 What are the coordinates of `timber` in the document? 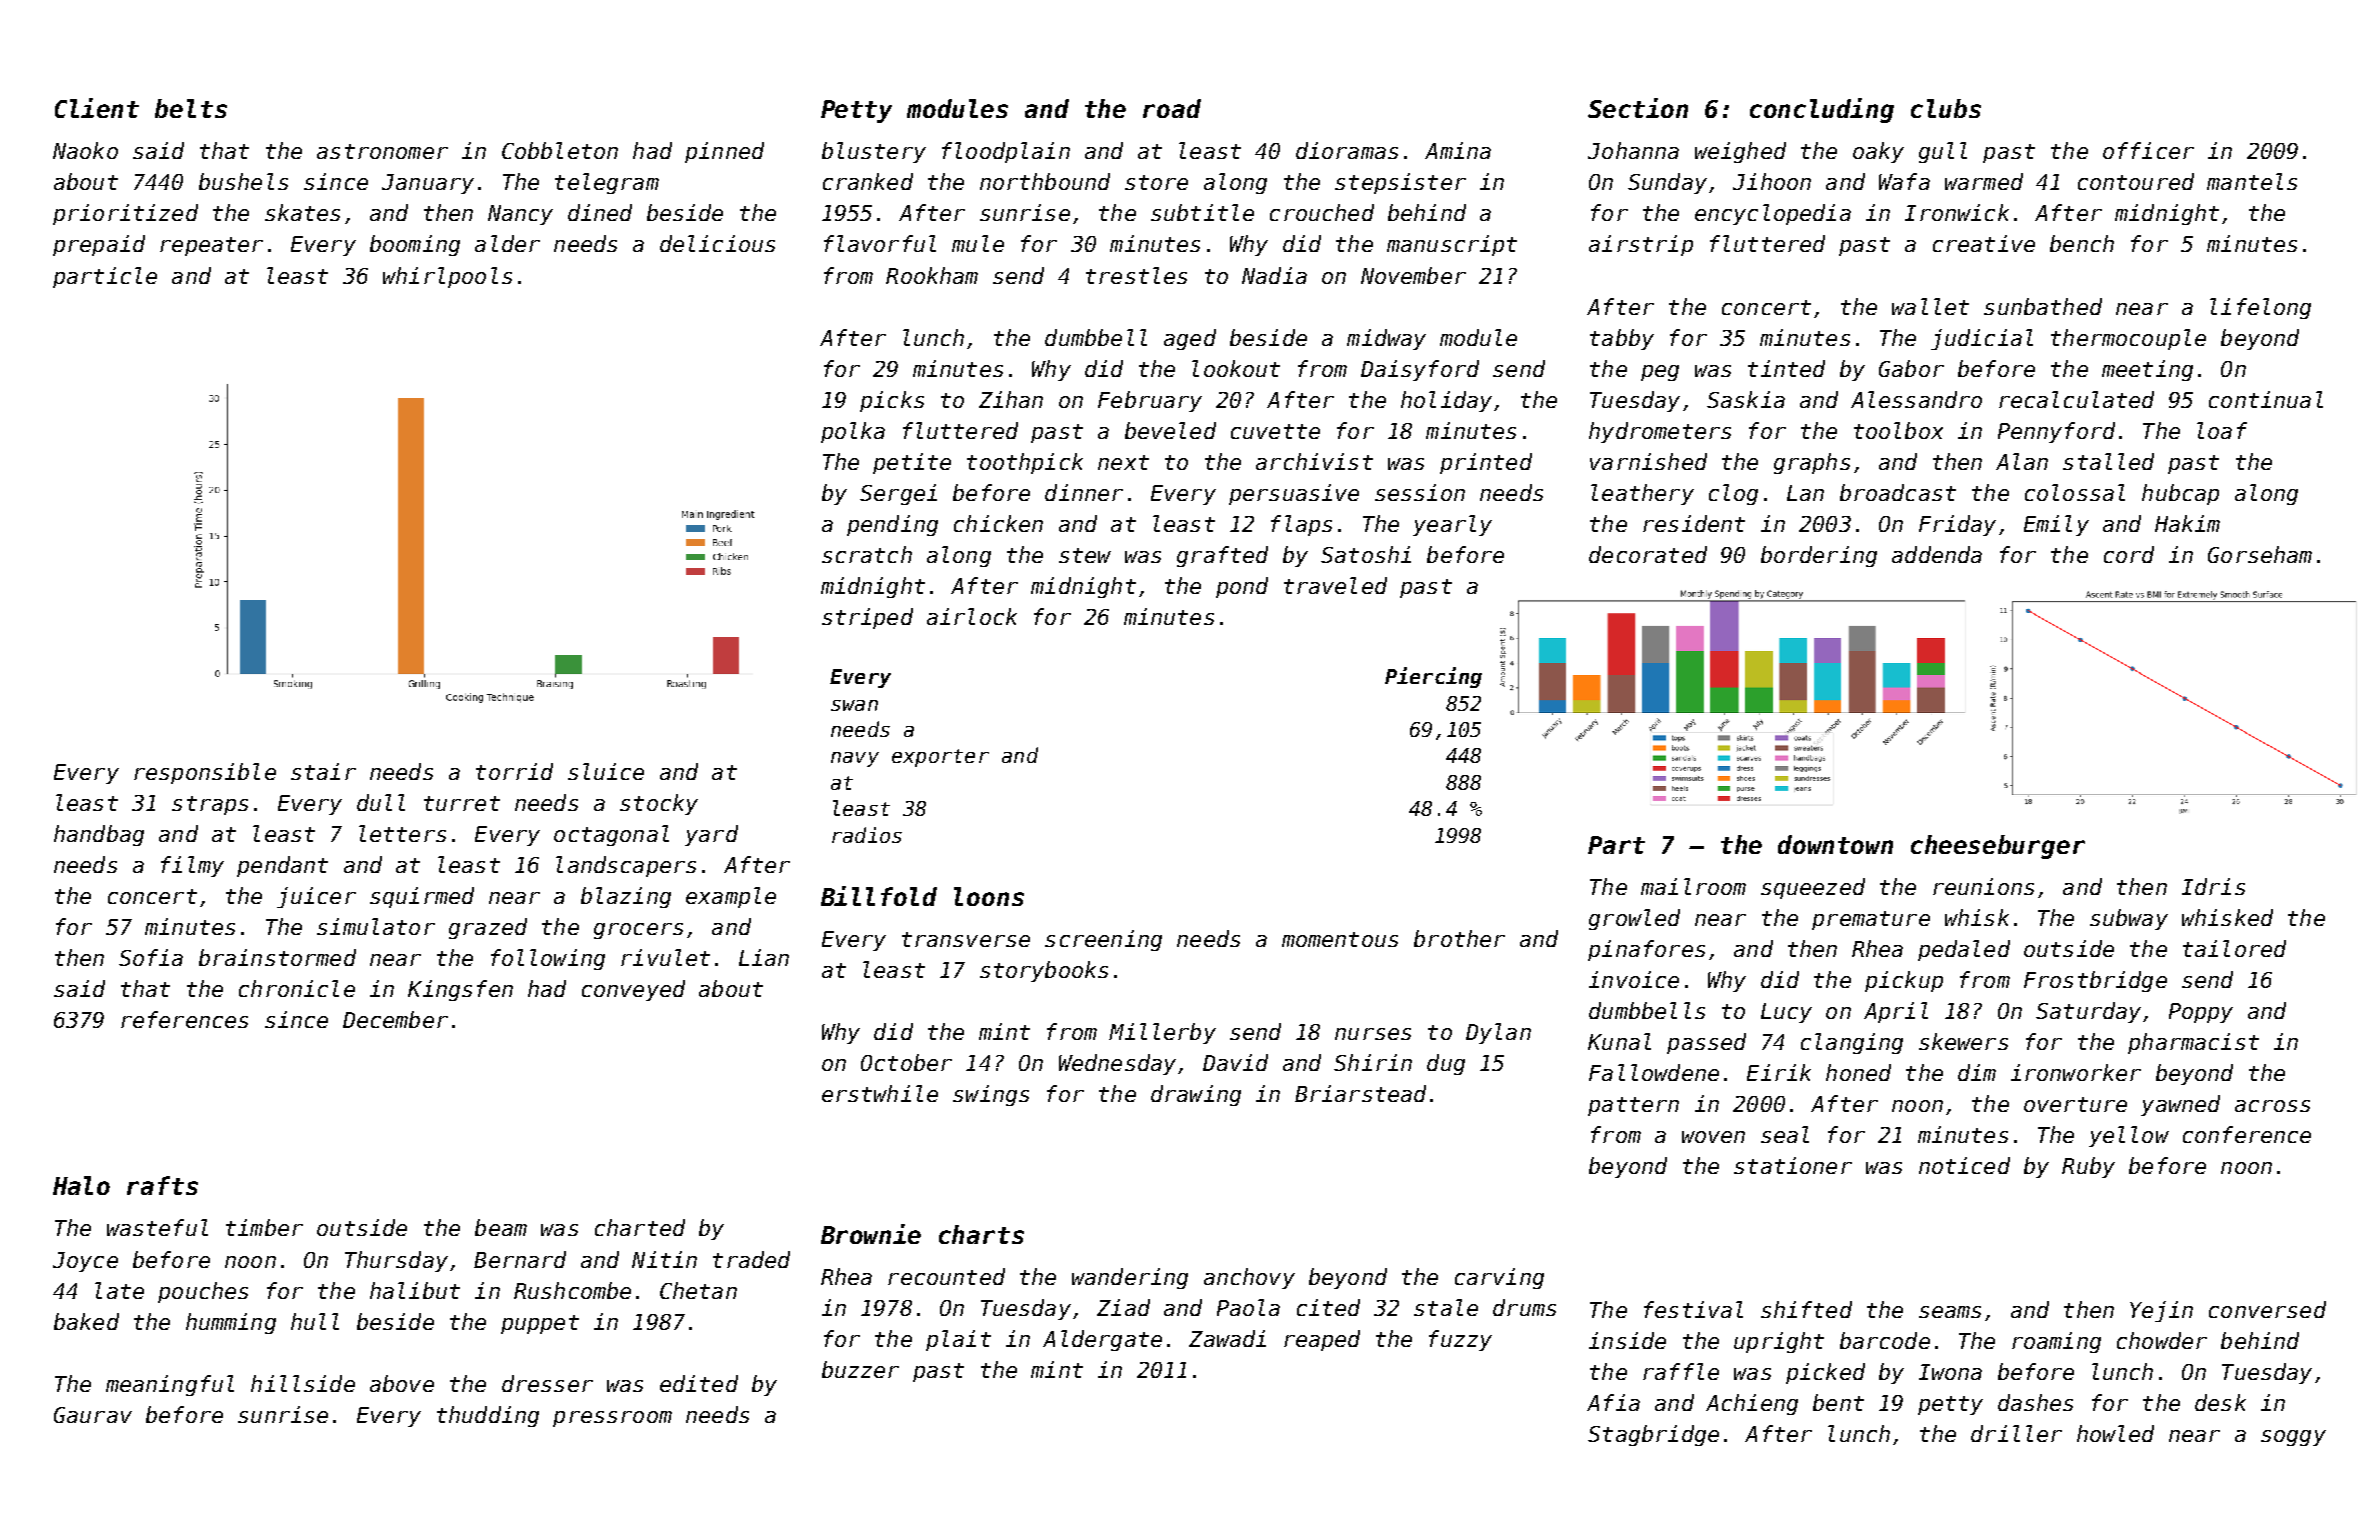 It's located at (264, 1227).
